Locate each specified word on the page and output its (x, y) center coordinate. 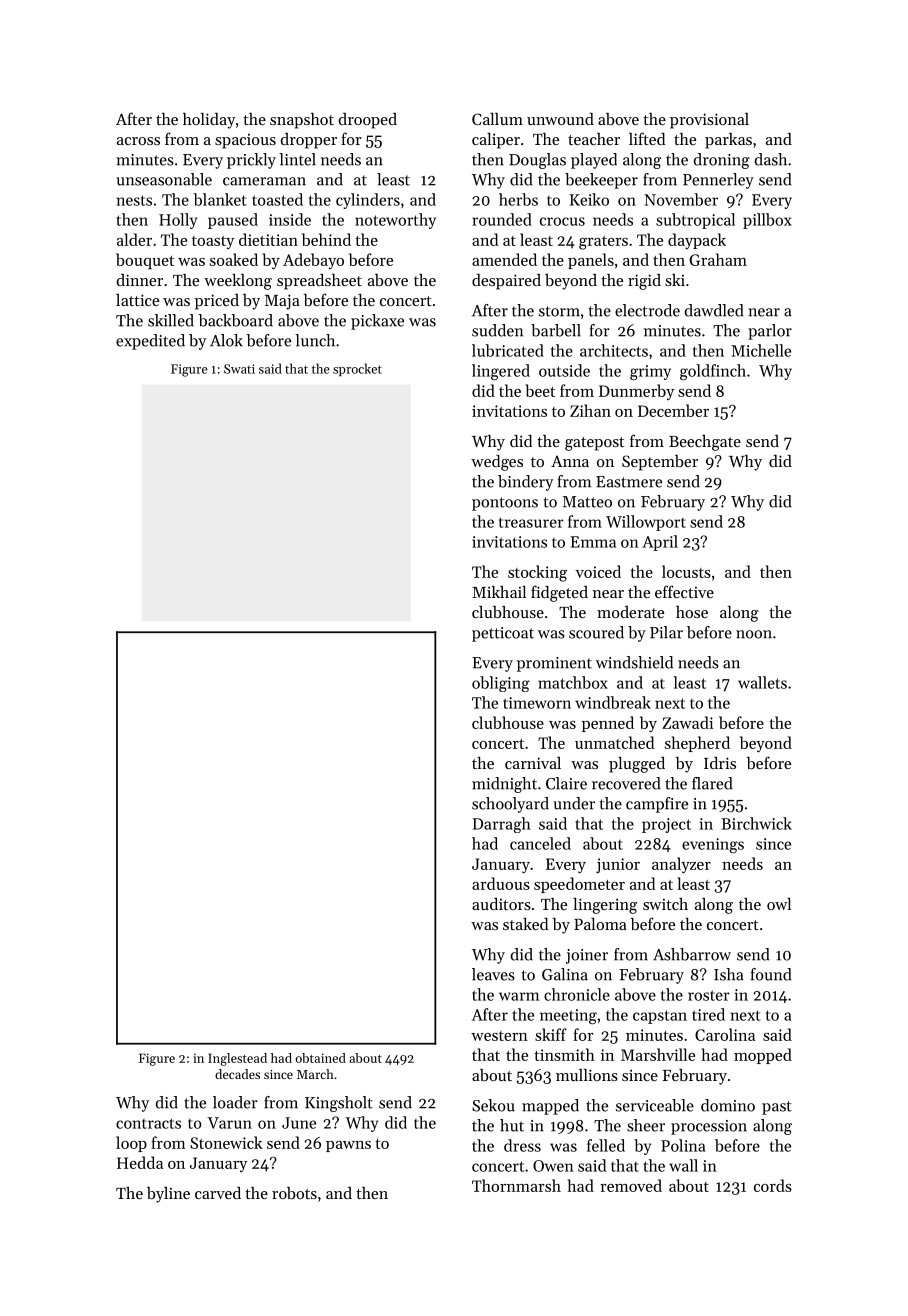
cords (773, 1185)
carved (218, 1193)
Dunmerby (636, 392)
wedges (497, 463)
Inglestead (237, 1059)
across (138, 141)
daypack (697, 241)
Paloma (600, 924)
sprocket (357, 369)
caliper (496, 141)
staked (526, 924)
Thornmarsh (516, 1185)
